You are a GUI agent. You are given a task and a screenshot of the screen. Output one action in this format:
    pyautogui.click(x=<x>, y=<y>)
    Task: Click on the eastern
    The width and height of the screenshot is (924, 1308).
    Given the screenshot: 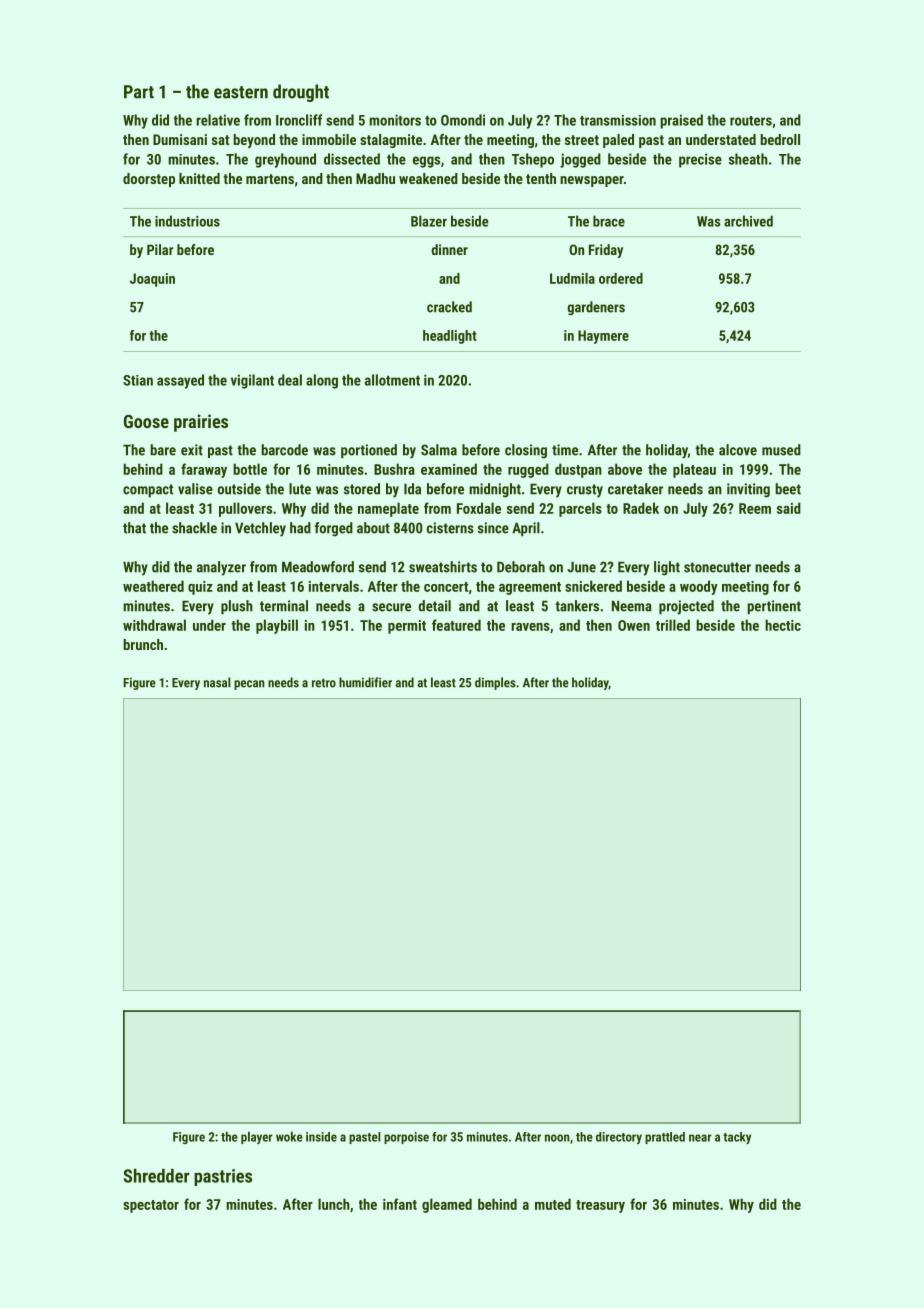 What is the action you would take?
    pyautogui.click(x=241, y=92)
